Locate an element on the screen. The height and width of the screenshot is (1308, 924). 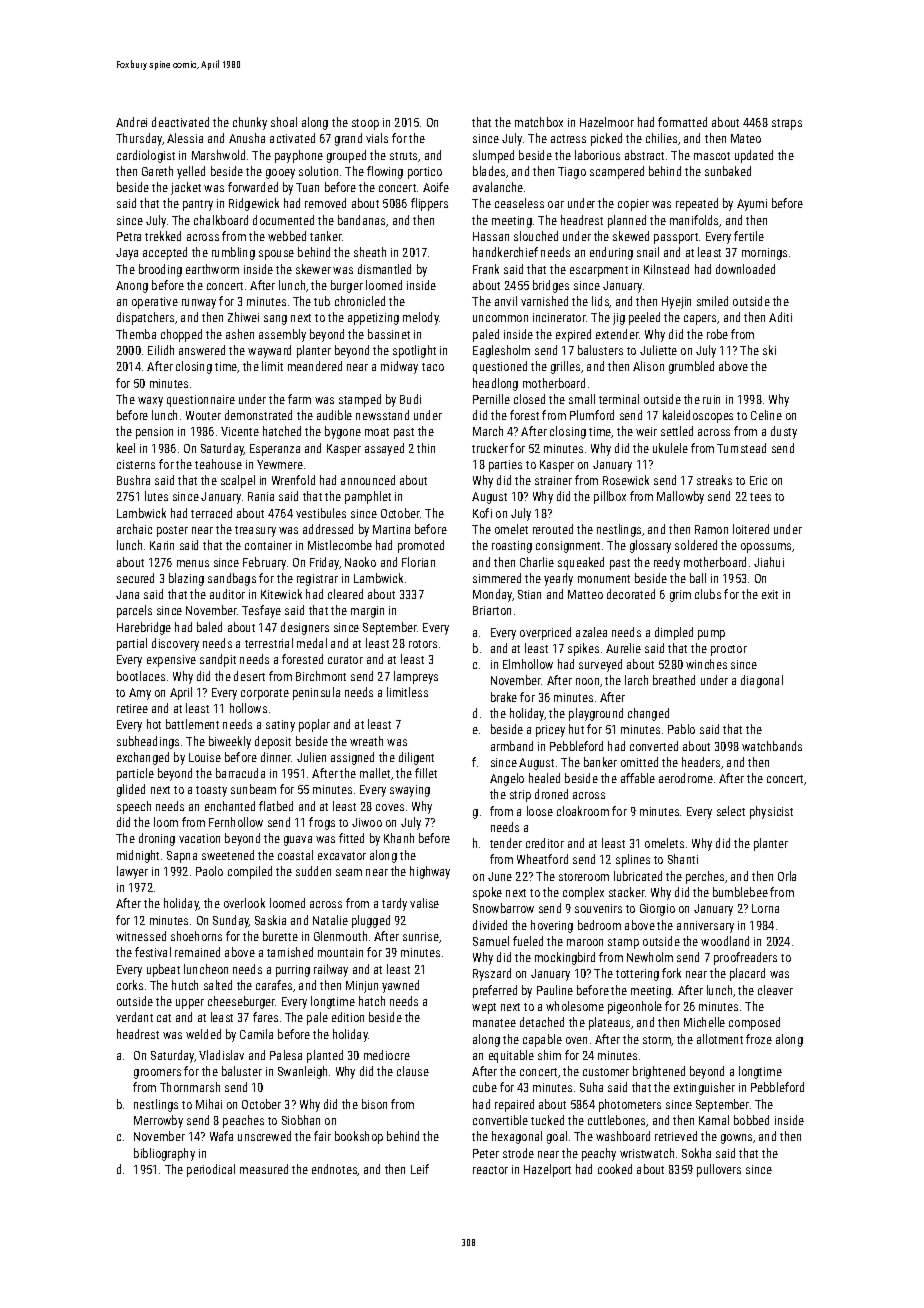
physicist is located at coordinates (771, 812).
